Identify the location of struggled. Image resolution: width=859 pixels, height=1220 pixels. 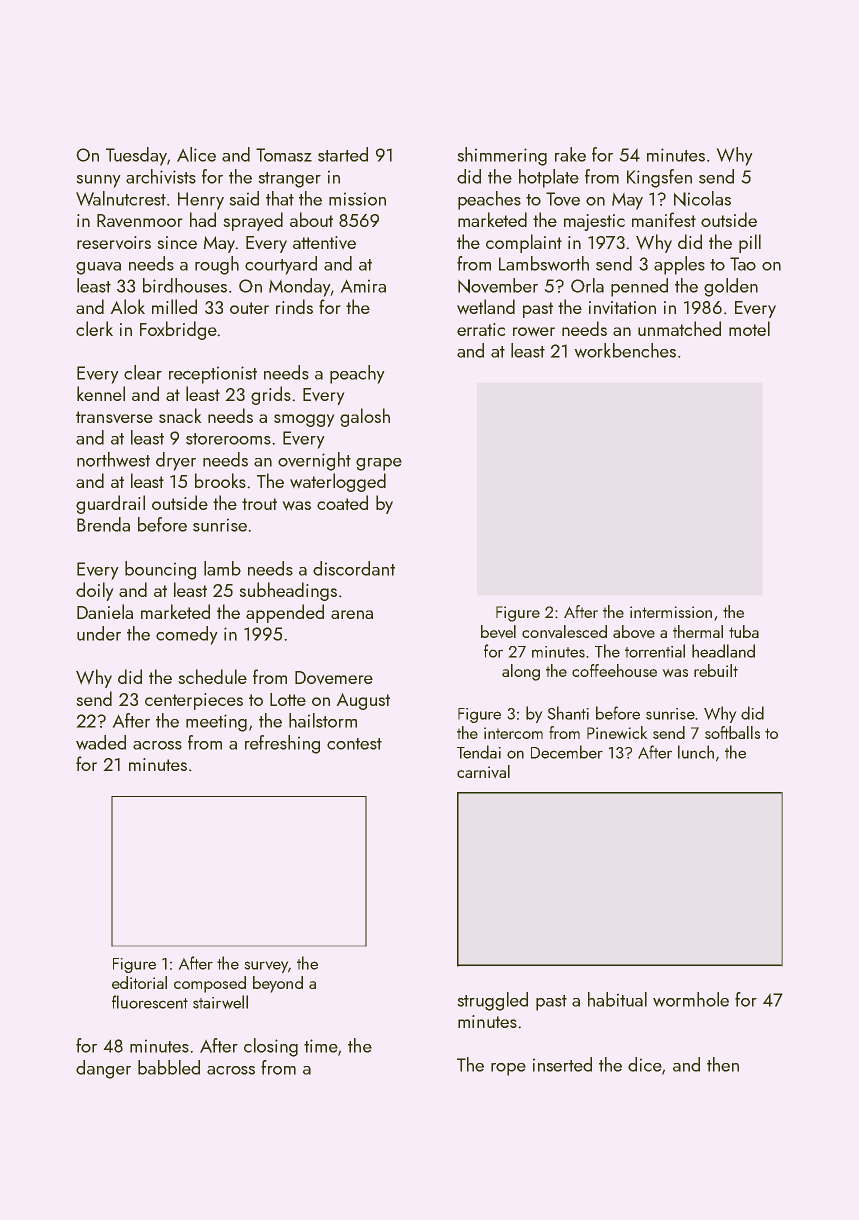
(492, 1001).
